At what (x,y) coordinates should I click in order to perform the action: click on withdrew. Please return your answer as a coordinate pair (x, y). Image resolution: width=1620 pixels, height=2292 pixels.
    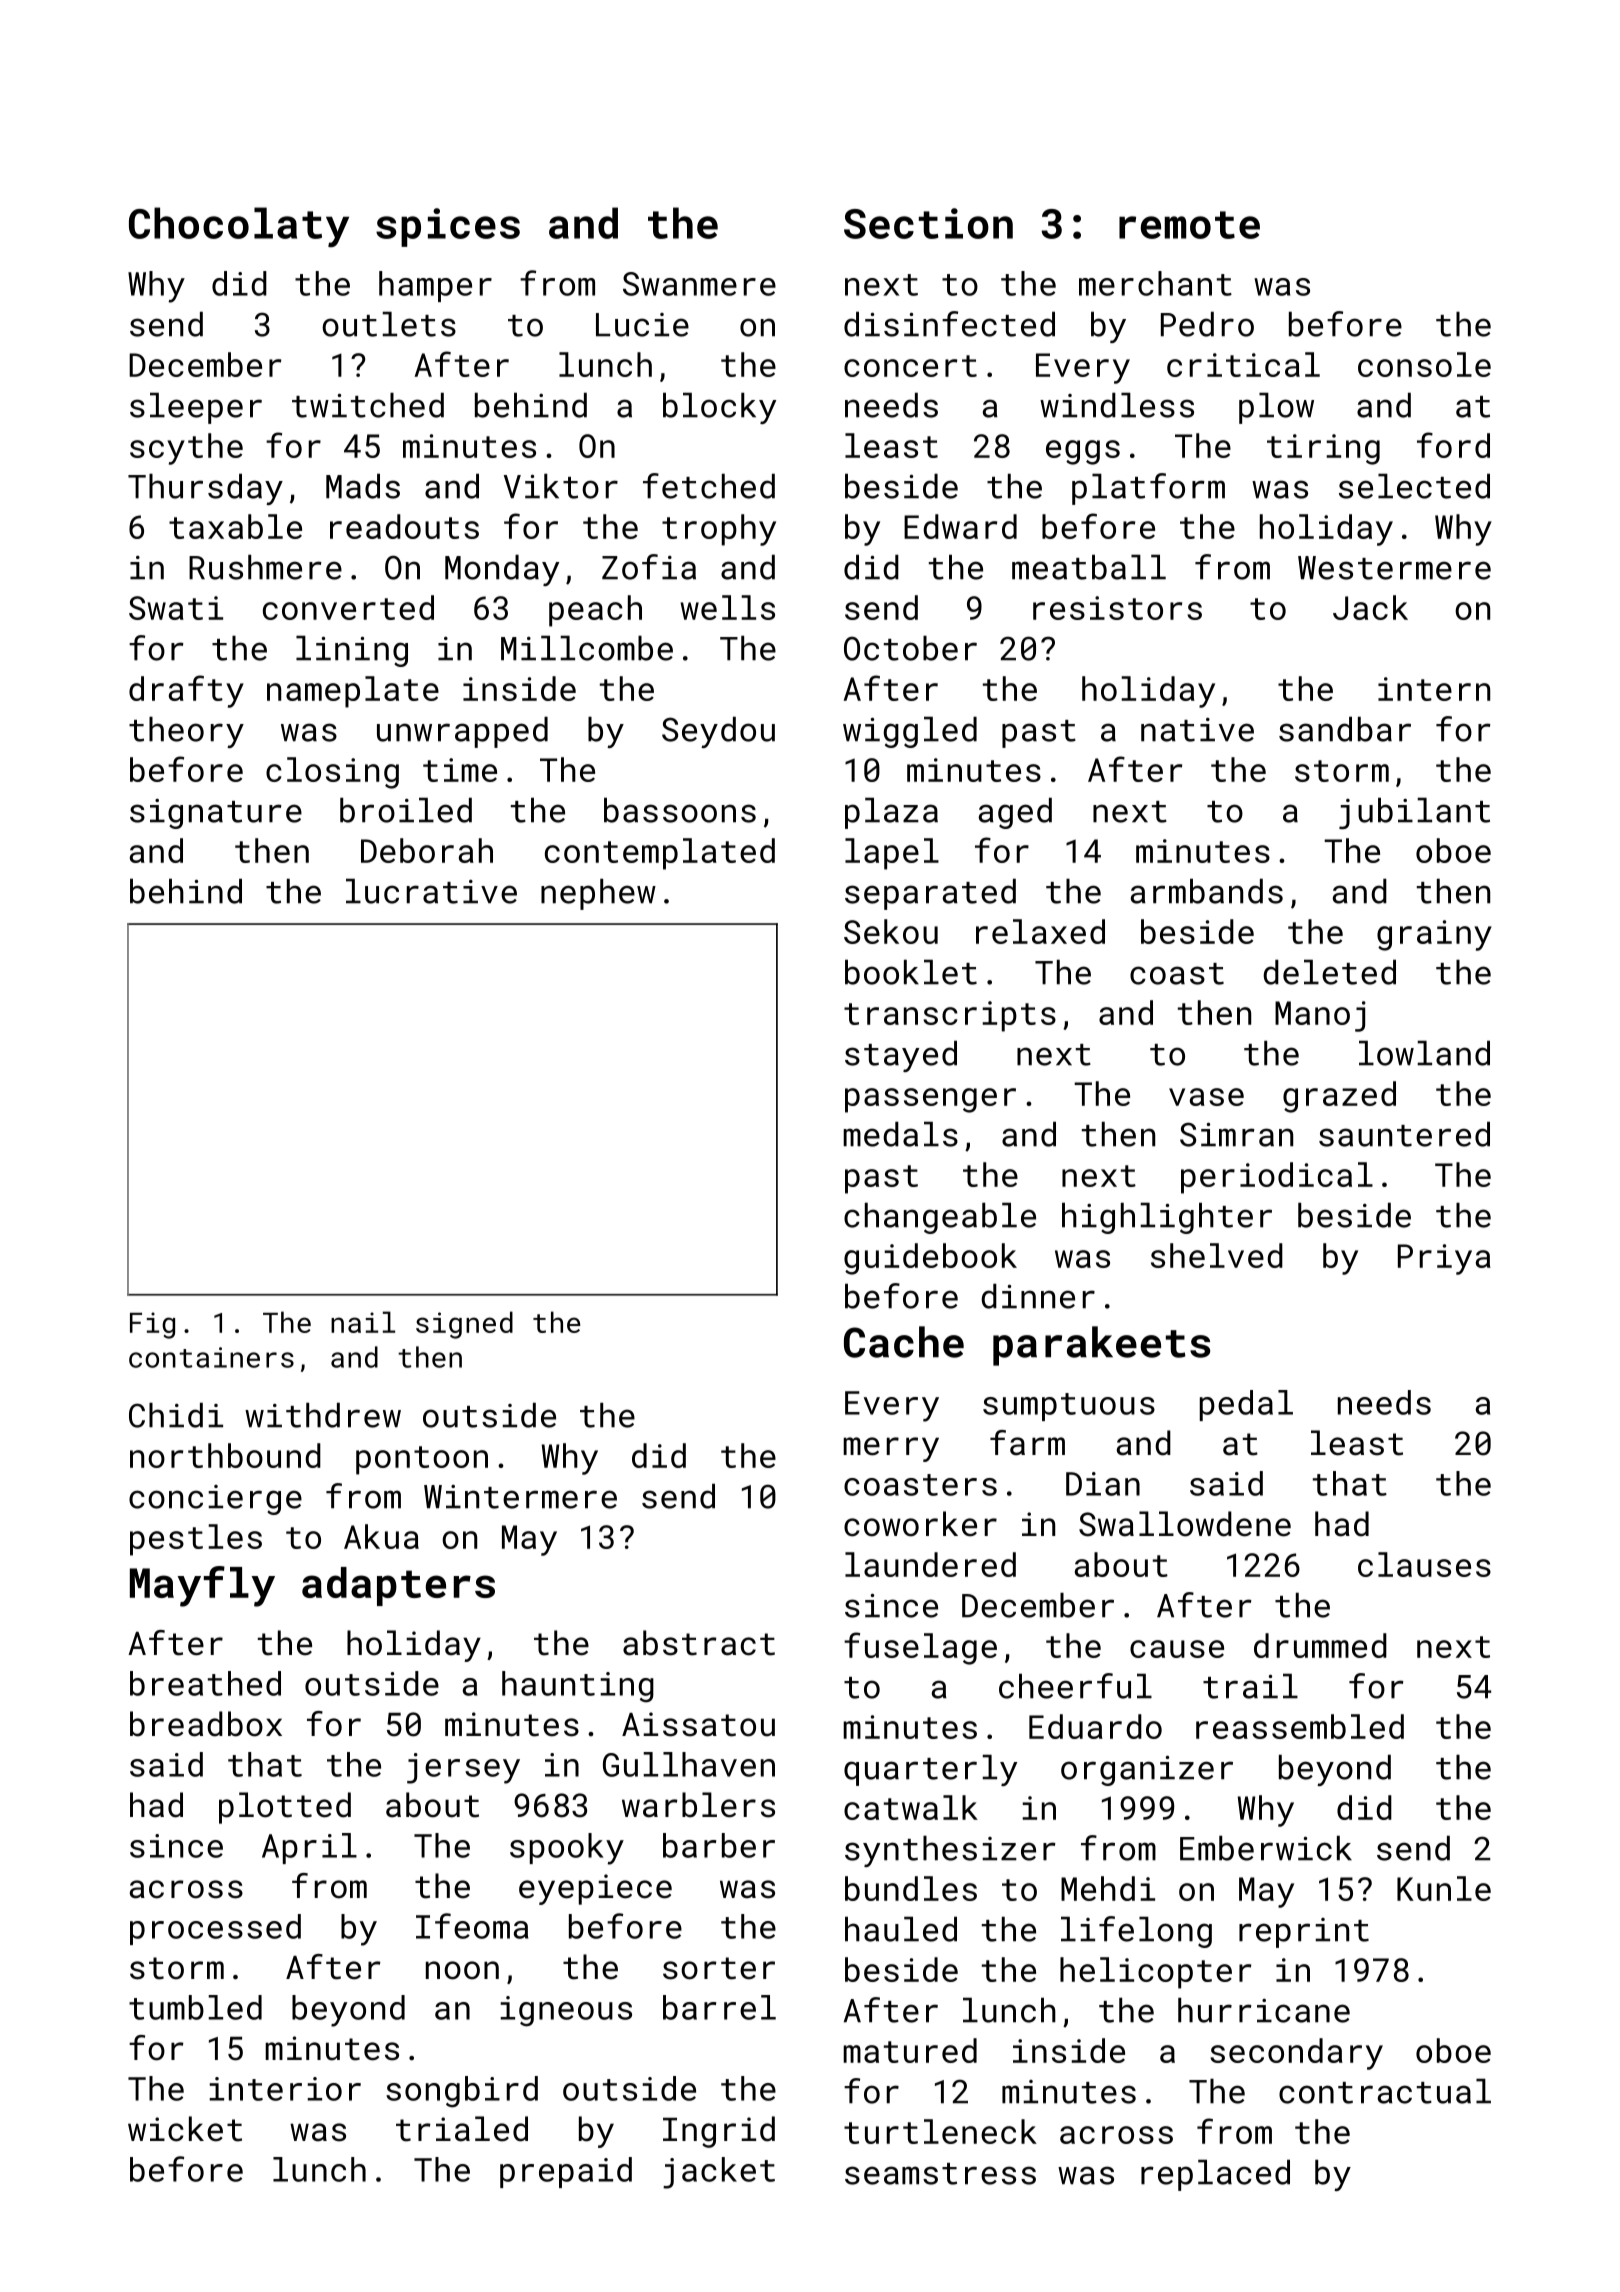
    Looking at the image, I should click on (323, 1415).
